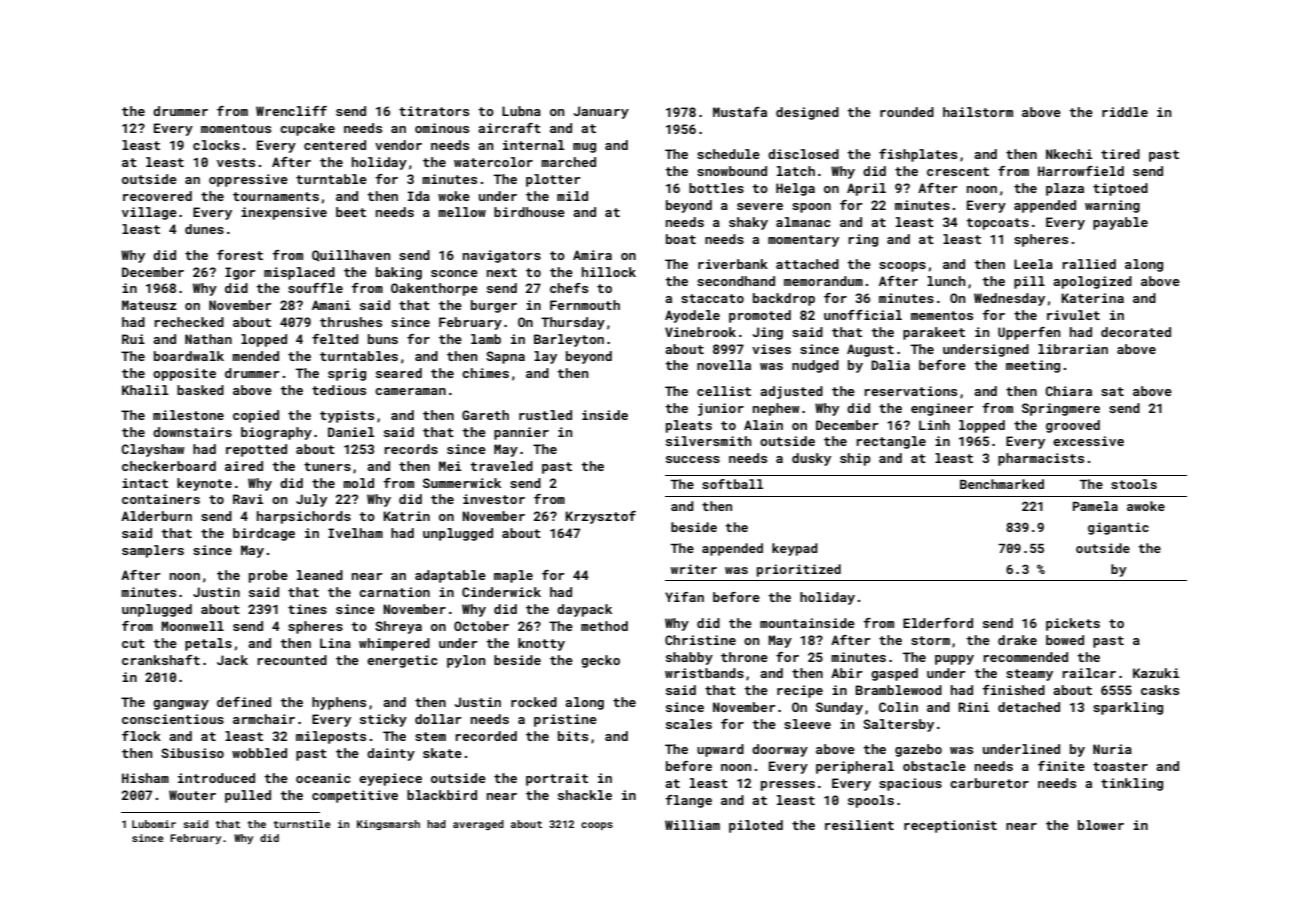 Image resolution: width=1308 pixels, height=924 pixels. Describe the element at coordinates (907, 112) in the document. I see `rounded` at that location.
